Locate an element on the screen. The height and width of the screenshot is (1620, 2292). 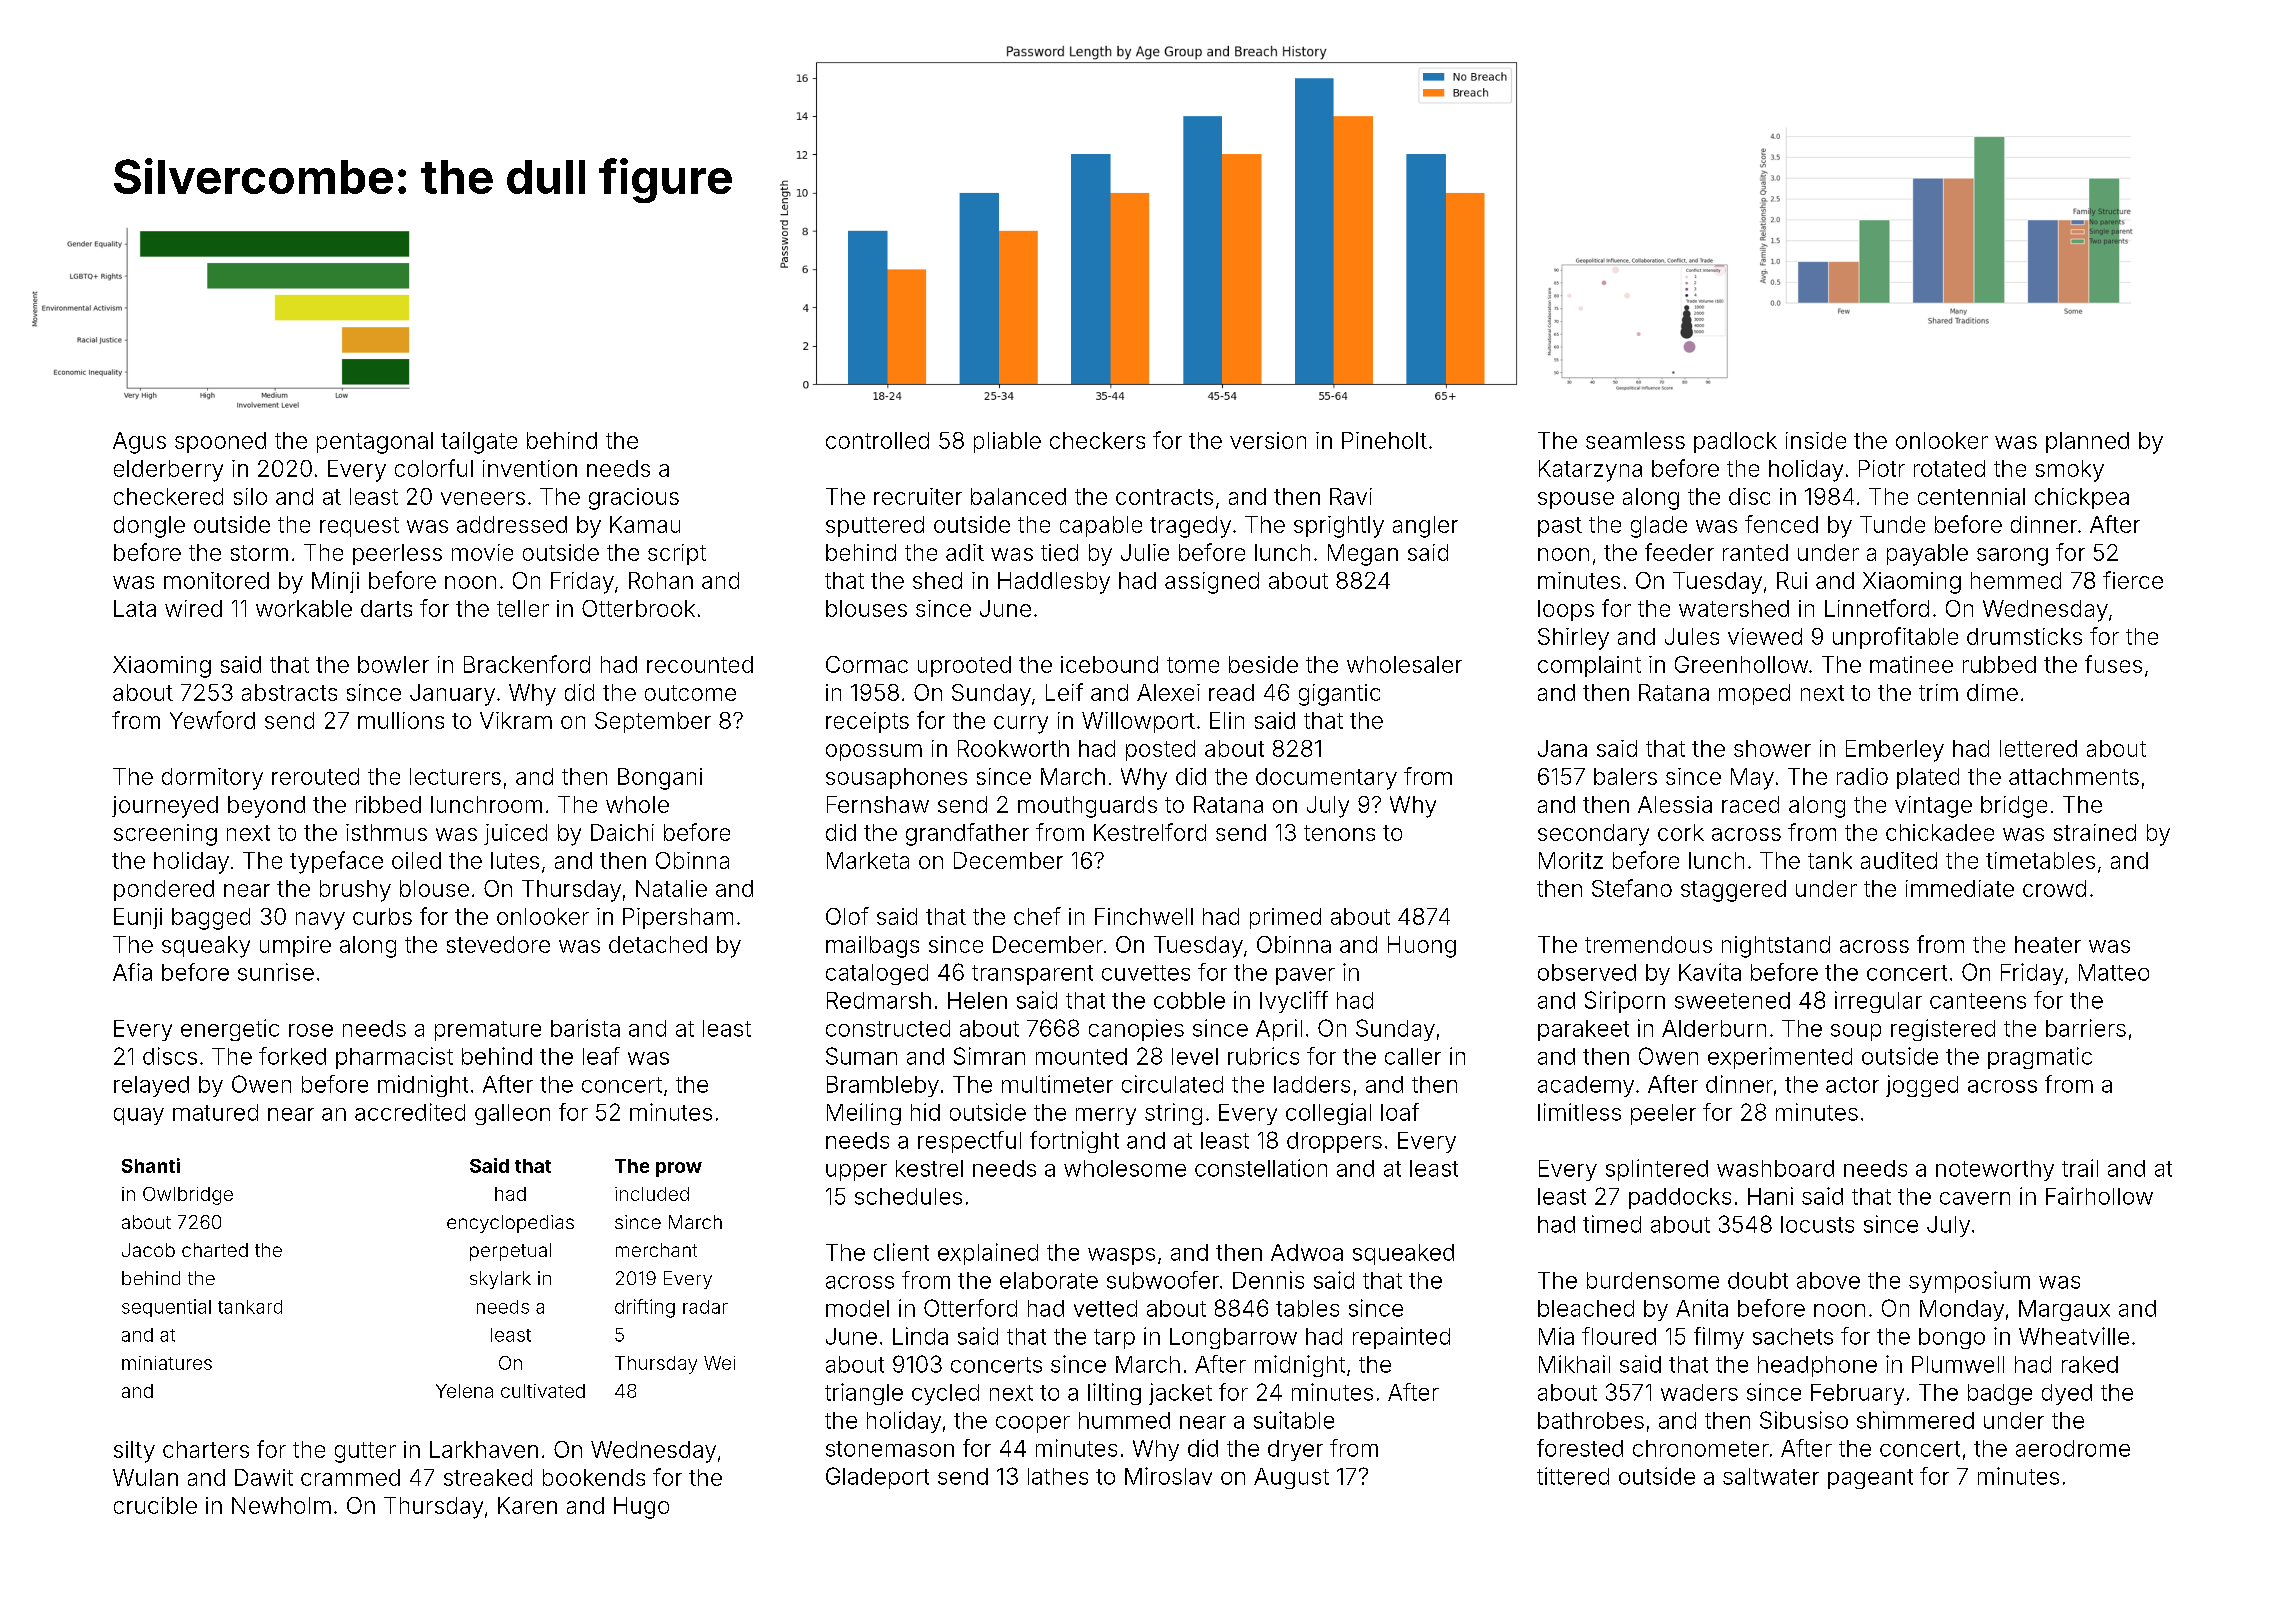
staggered is located at coordinates (1733, 891).
